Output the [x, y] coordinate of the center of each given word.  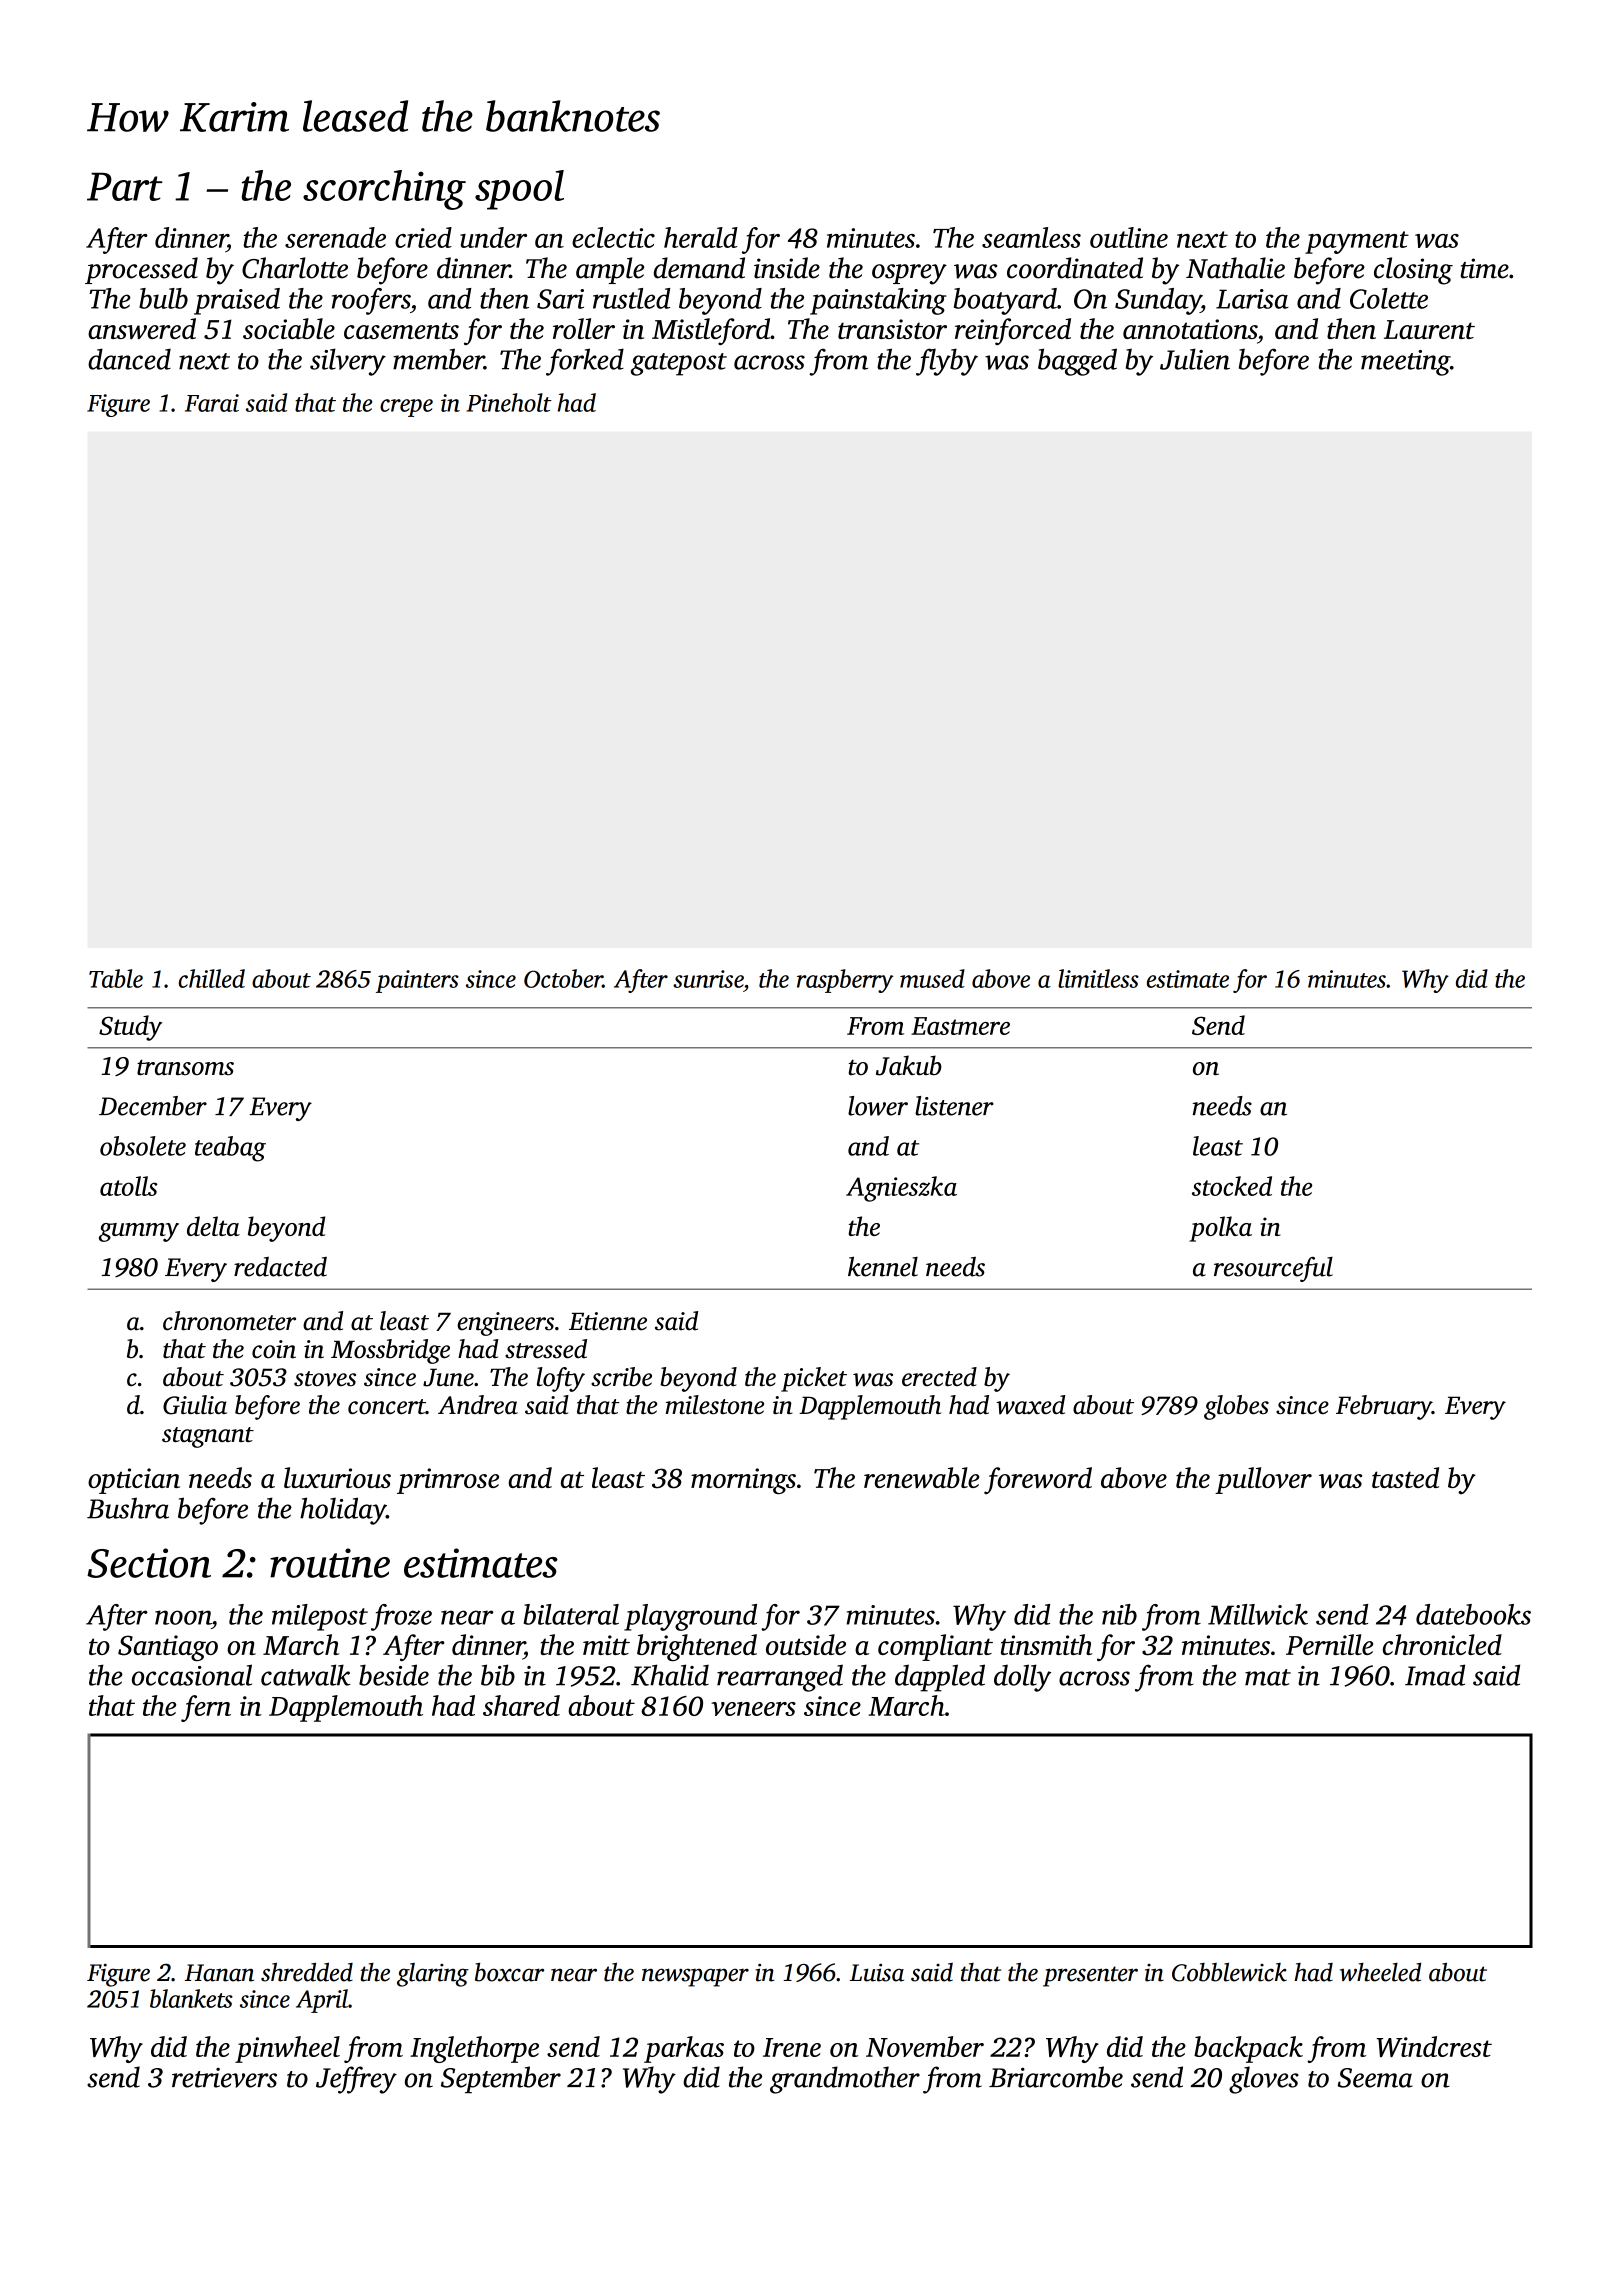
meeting [1405, 363]
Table [116, 978]
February [1384, 1407]
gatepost [679, 364]
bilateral [571, 1614]
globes [1236, 1407]
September [501, 2079]
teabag [230, 1149]
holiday [343, 1511]
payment [1357, 242]
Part [125, 186]
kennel [883, 1267]
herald [701, 237]
